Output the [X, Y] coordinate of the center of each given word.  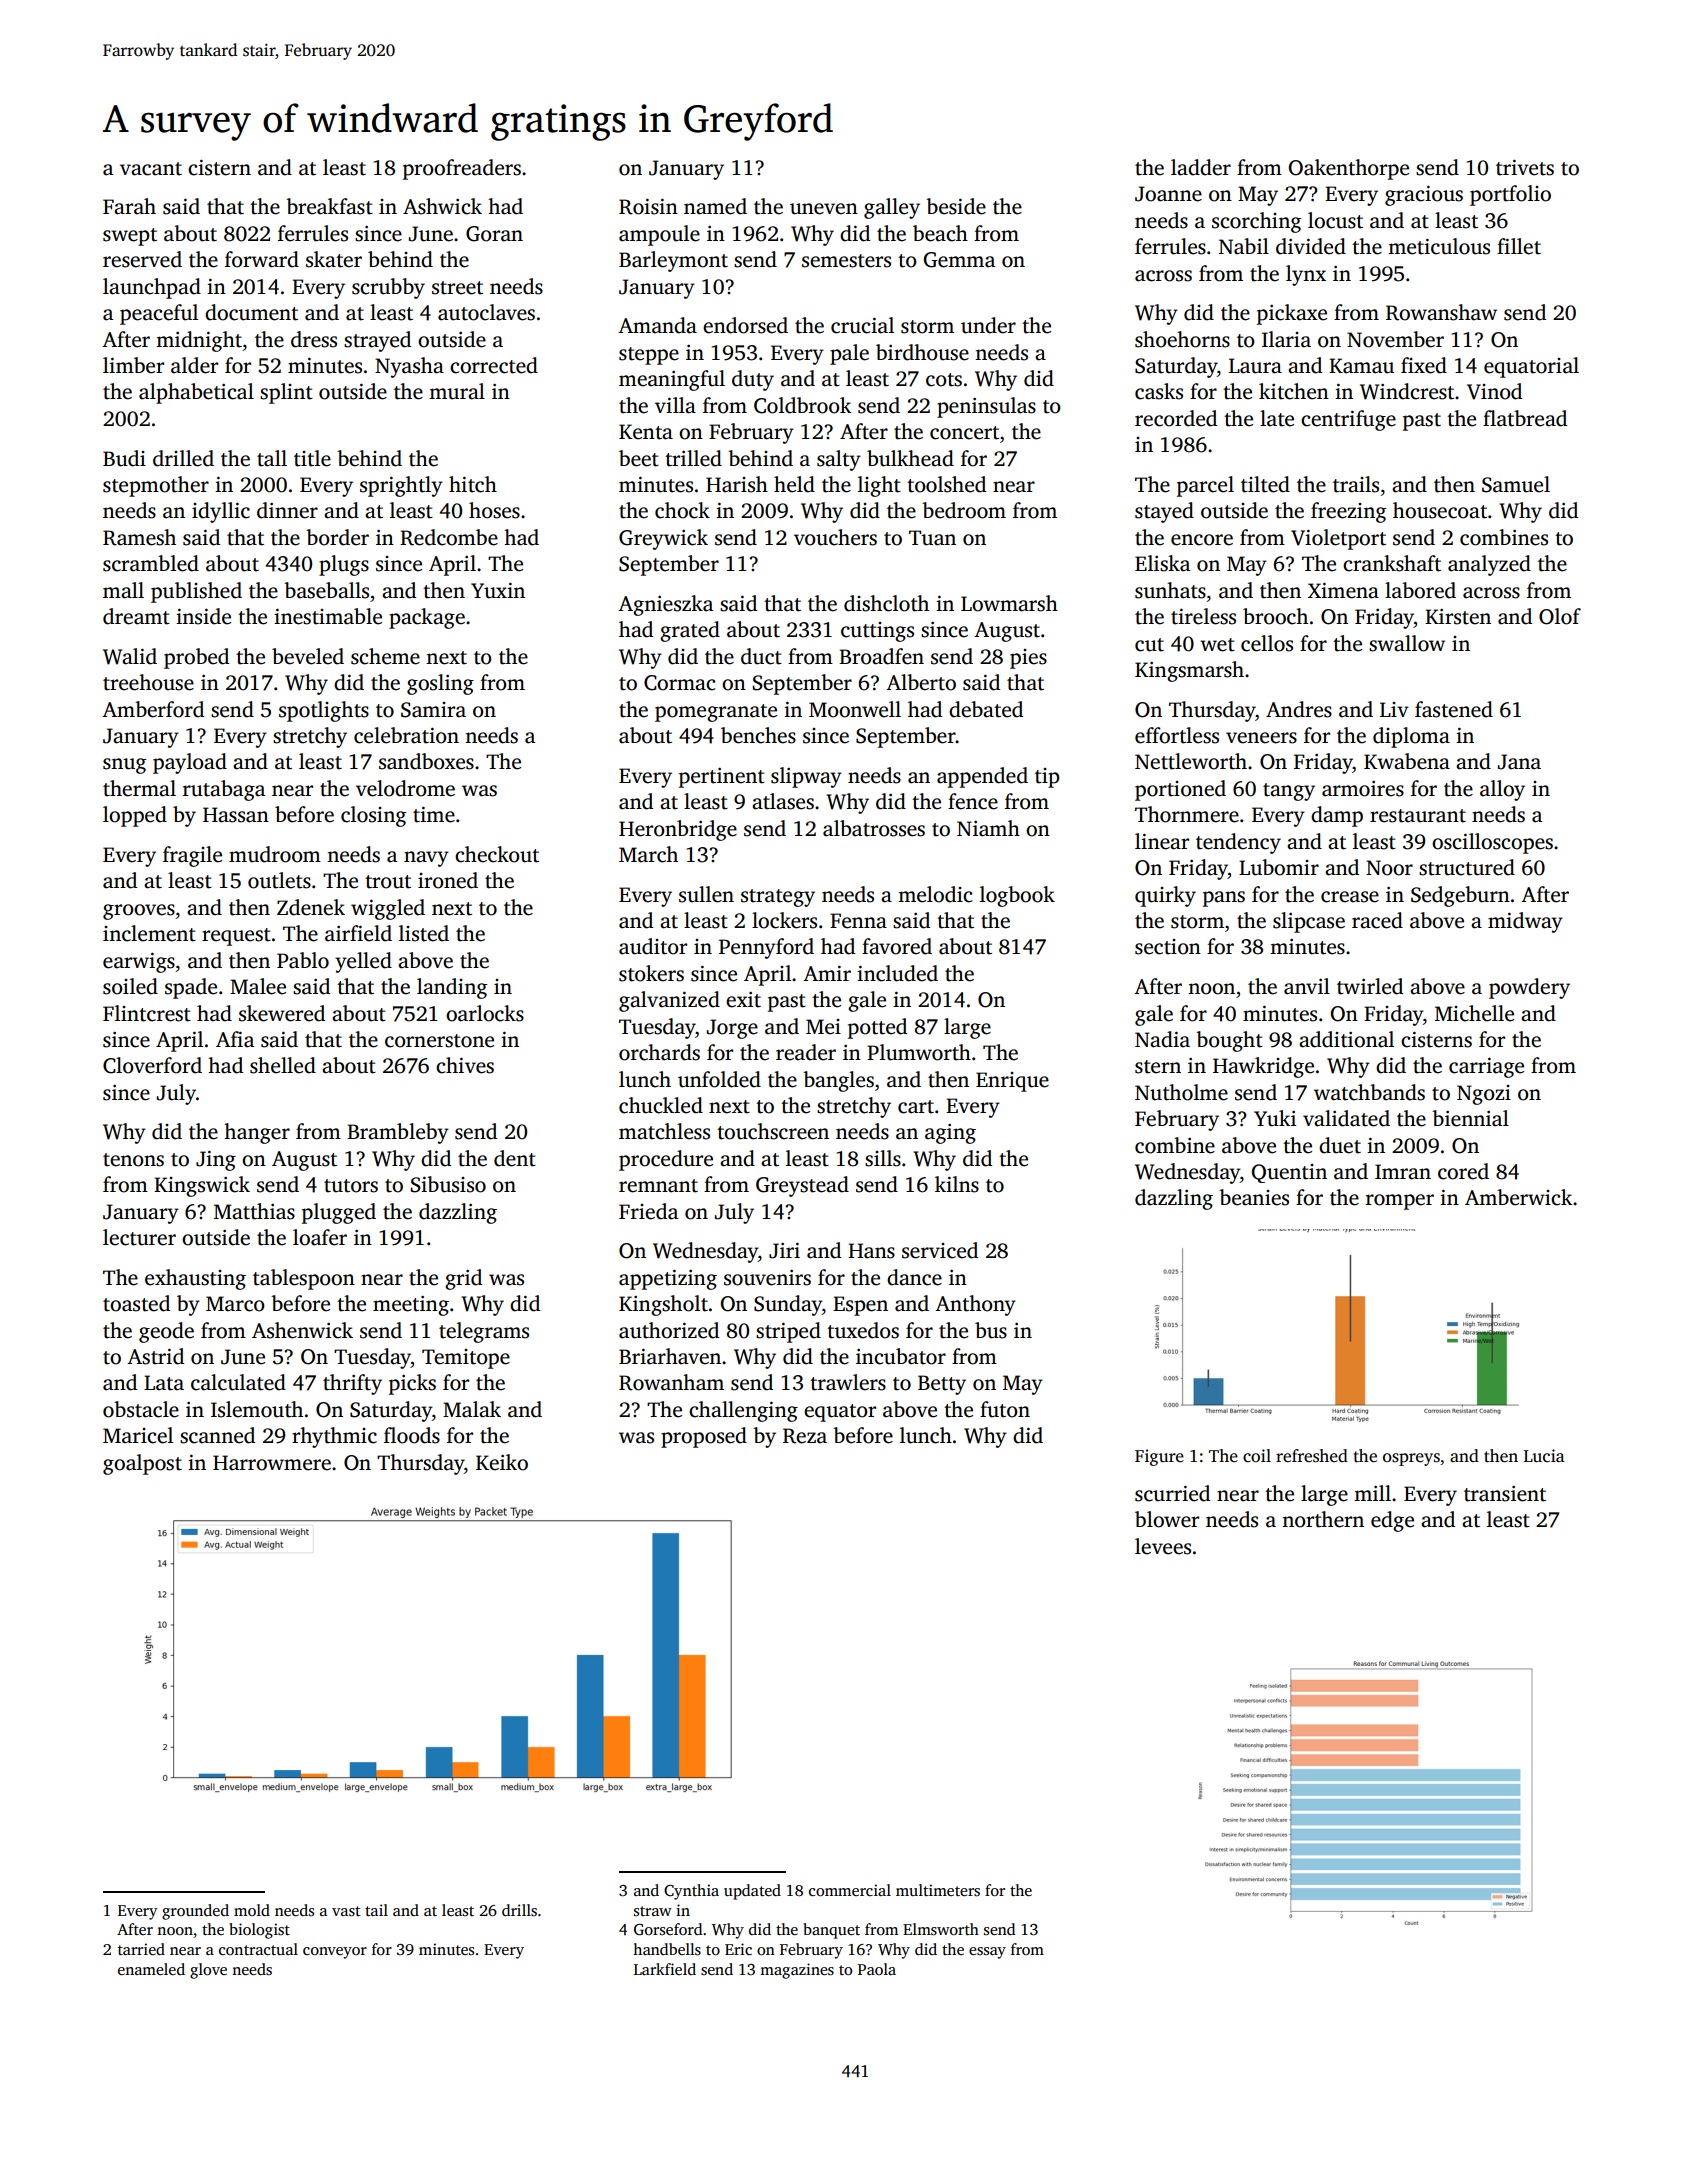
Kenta [646, 432]
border [337, 537]
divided [1311, 246]
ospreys [1411, 1459]
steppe [649, 356]
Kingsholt [663, 1305]
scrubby [388, 288]
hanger [257, 1133]
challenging [743, 1411]
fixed [1424, 365]
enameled [151, 1969]
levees [1163, 1546]
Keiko [502, 1462]
